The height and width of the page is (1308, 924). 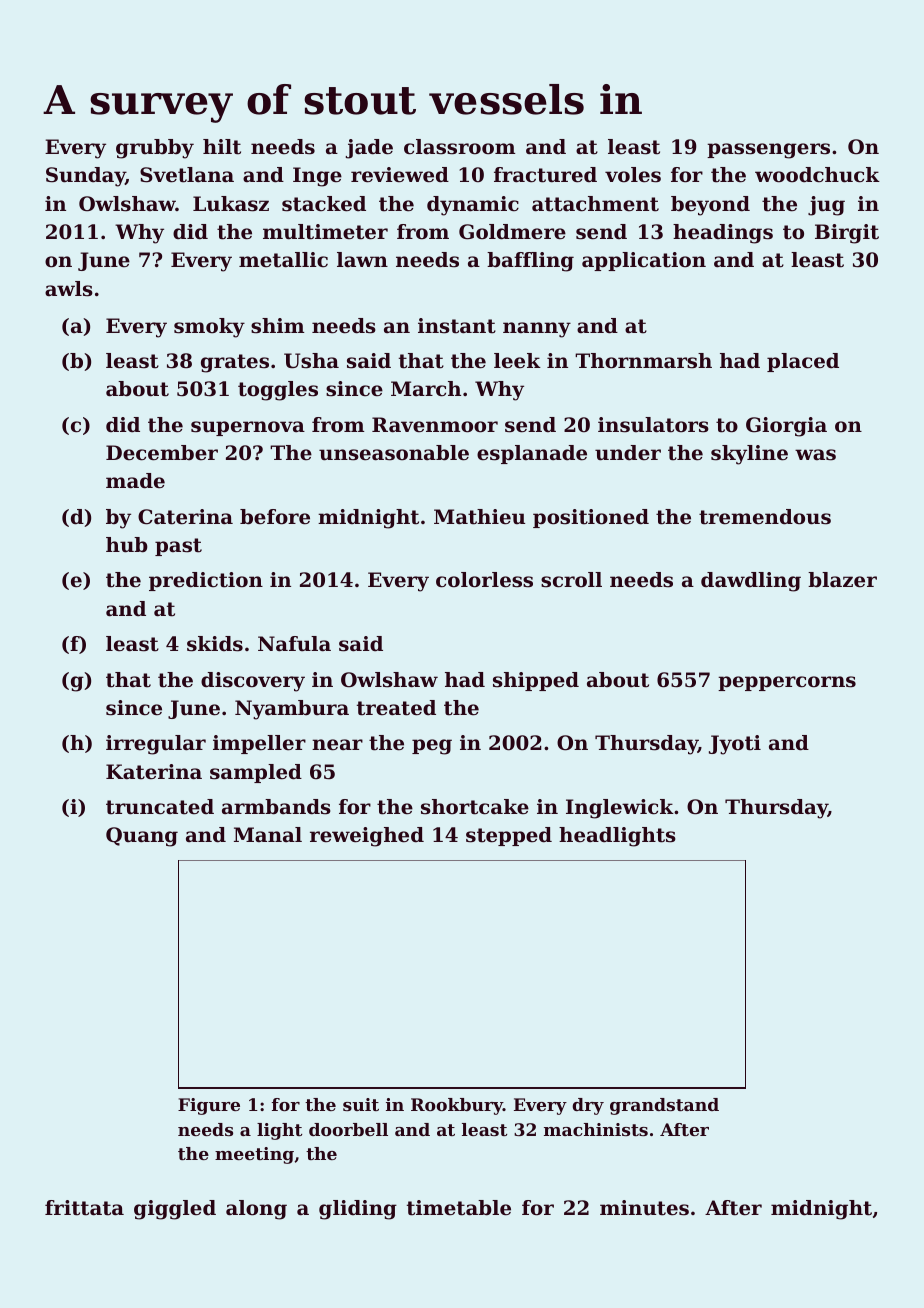 What do you see at coordinates (633, 175) in the page?
I see `voles` at bounding box center [633, 175].
